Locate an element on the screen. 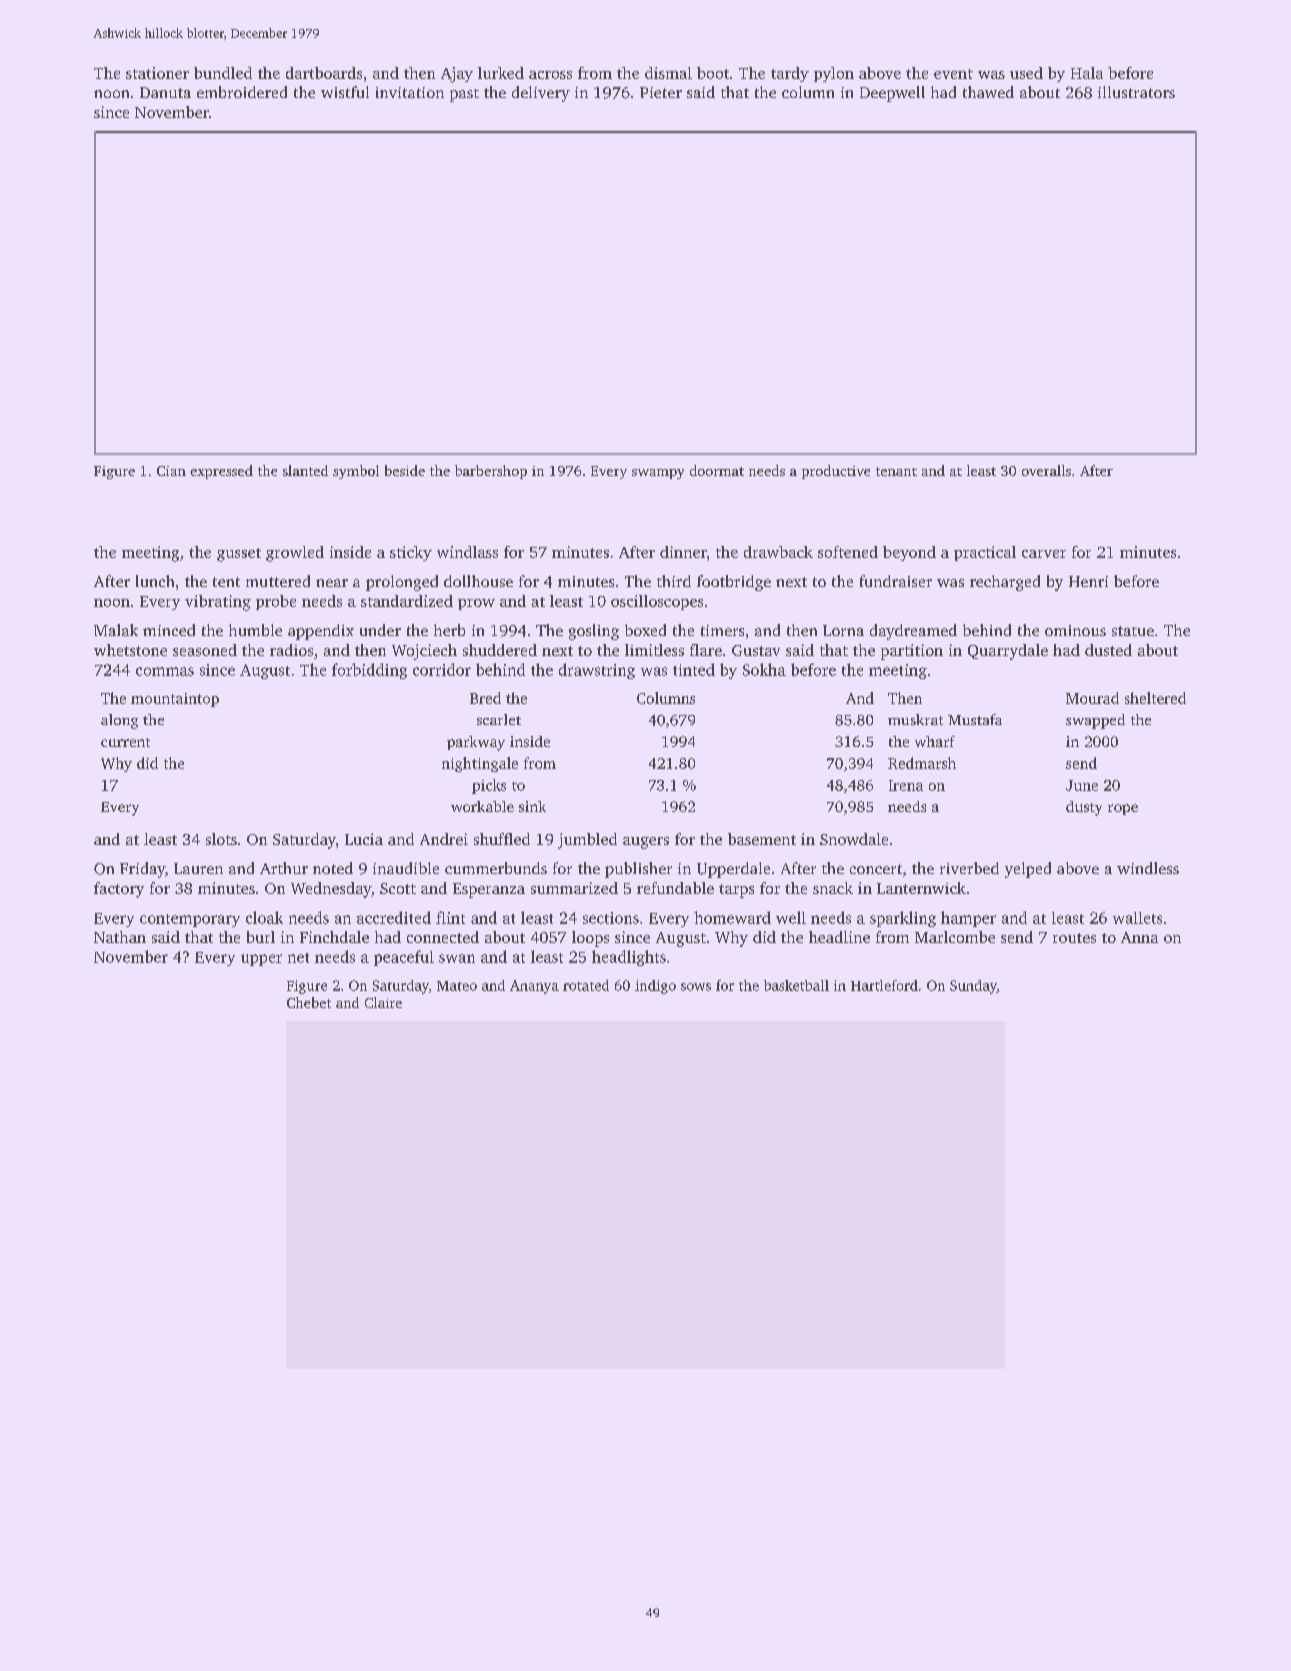  thawed is located at coordinates (988, 92).
